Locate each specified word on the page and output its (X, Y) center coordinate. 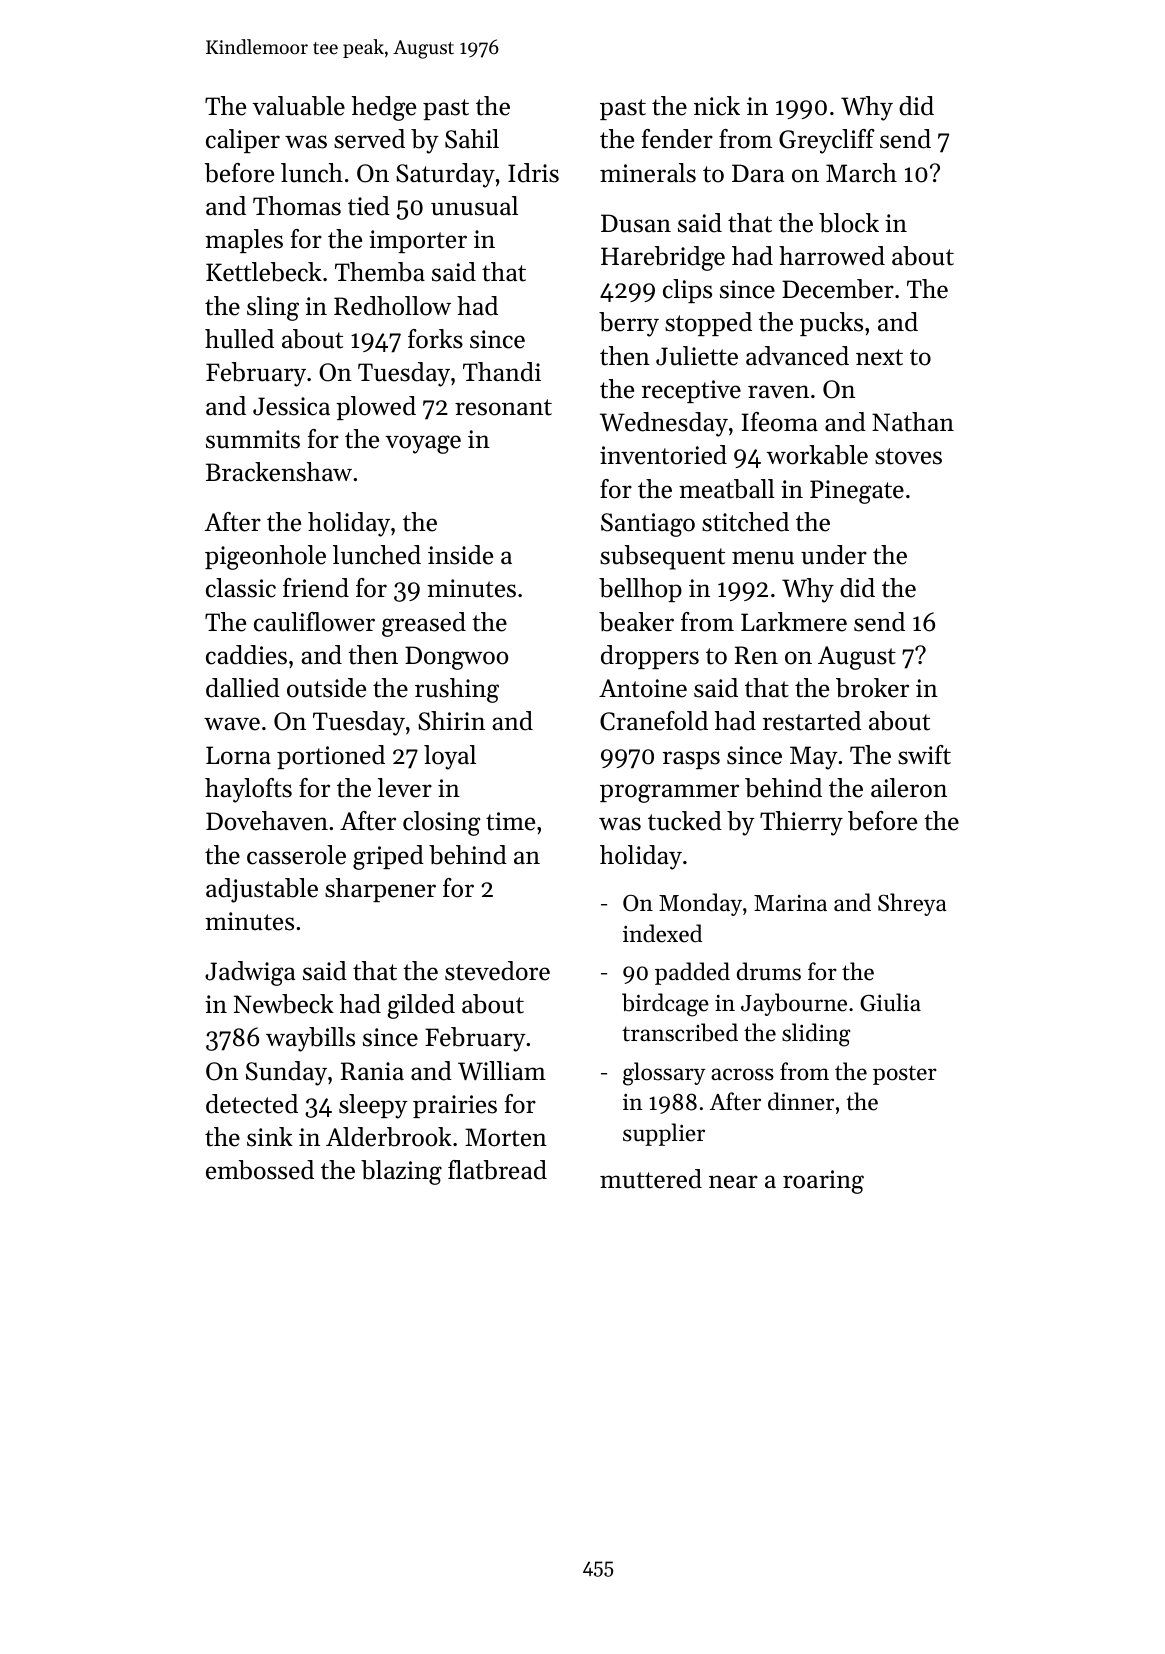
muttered (651, 1179)
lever (405, 788)
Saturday (445, 175)
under (834, 555)
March (861, 173)
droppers (650, 657)
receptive (691, 391)
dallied (243, 688)
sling (273, 308)
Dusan (636, 223)
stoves (908, 456)
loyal (450, 757)
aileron (909, 788)
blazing (401, 1172)
